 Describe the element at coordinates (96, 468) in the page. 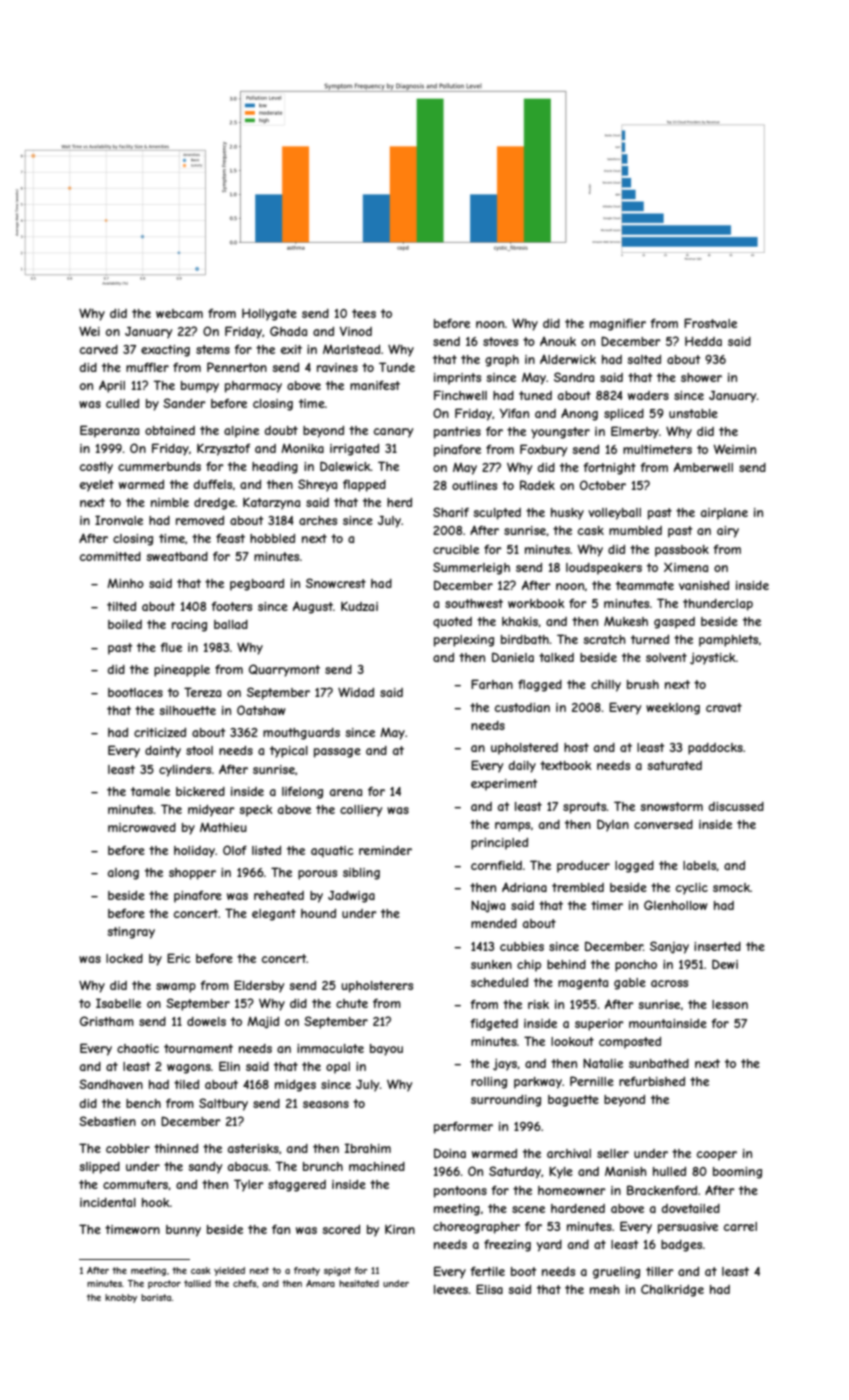

I see `costly` at that location.
